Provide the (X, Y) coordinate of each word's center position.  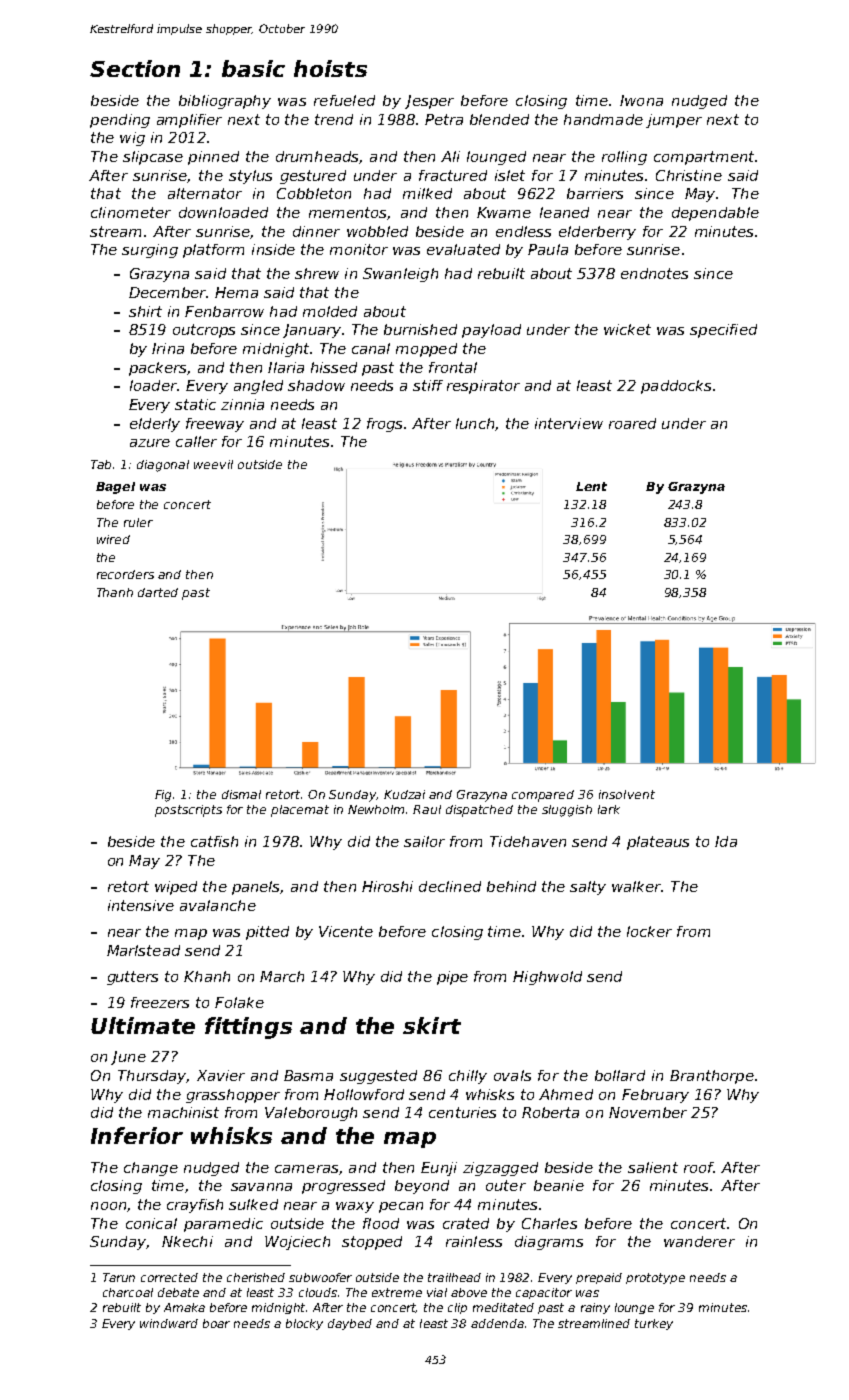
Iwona (641, 100)
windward (169, 1323)
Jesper (429, 102)
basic (253, 68)
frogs (384, 425)
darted (158, 592)
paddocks (676, 387)
